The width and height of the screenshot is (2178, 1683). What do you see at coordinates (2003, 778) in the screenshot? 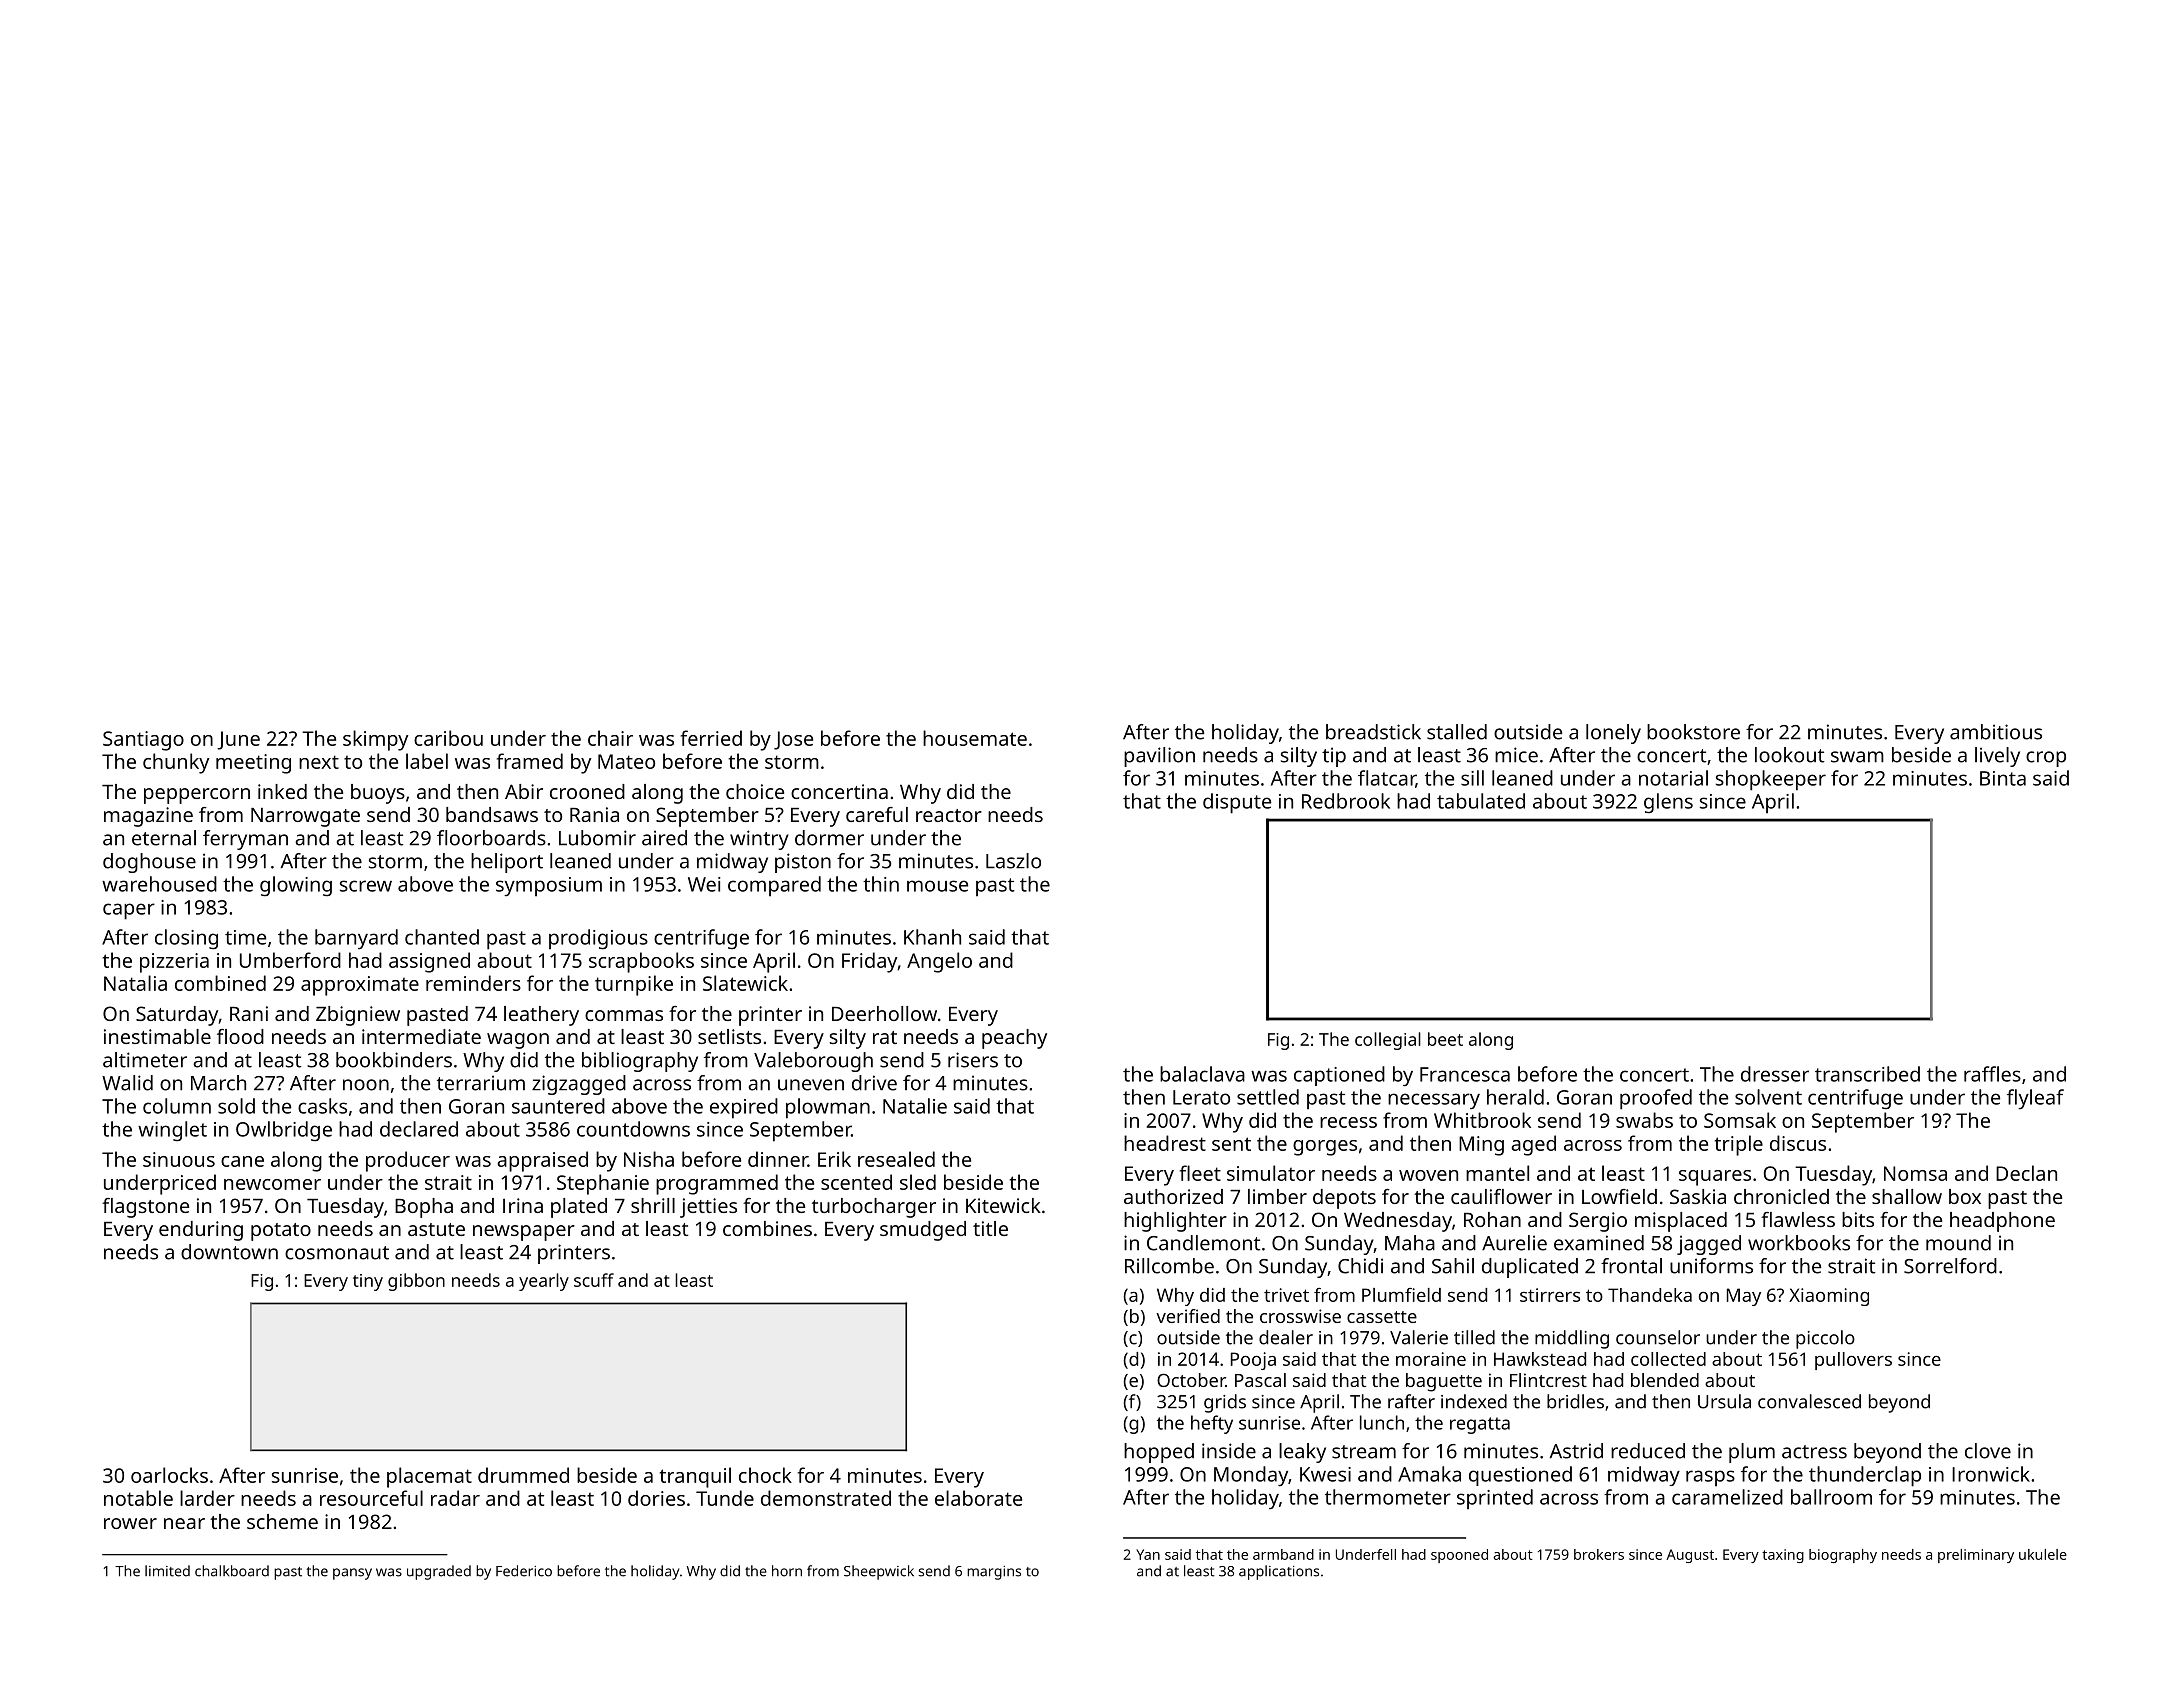
I see `Binta` at bounding box center [2003, 778].
